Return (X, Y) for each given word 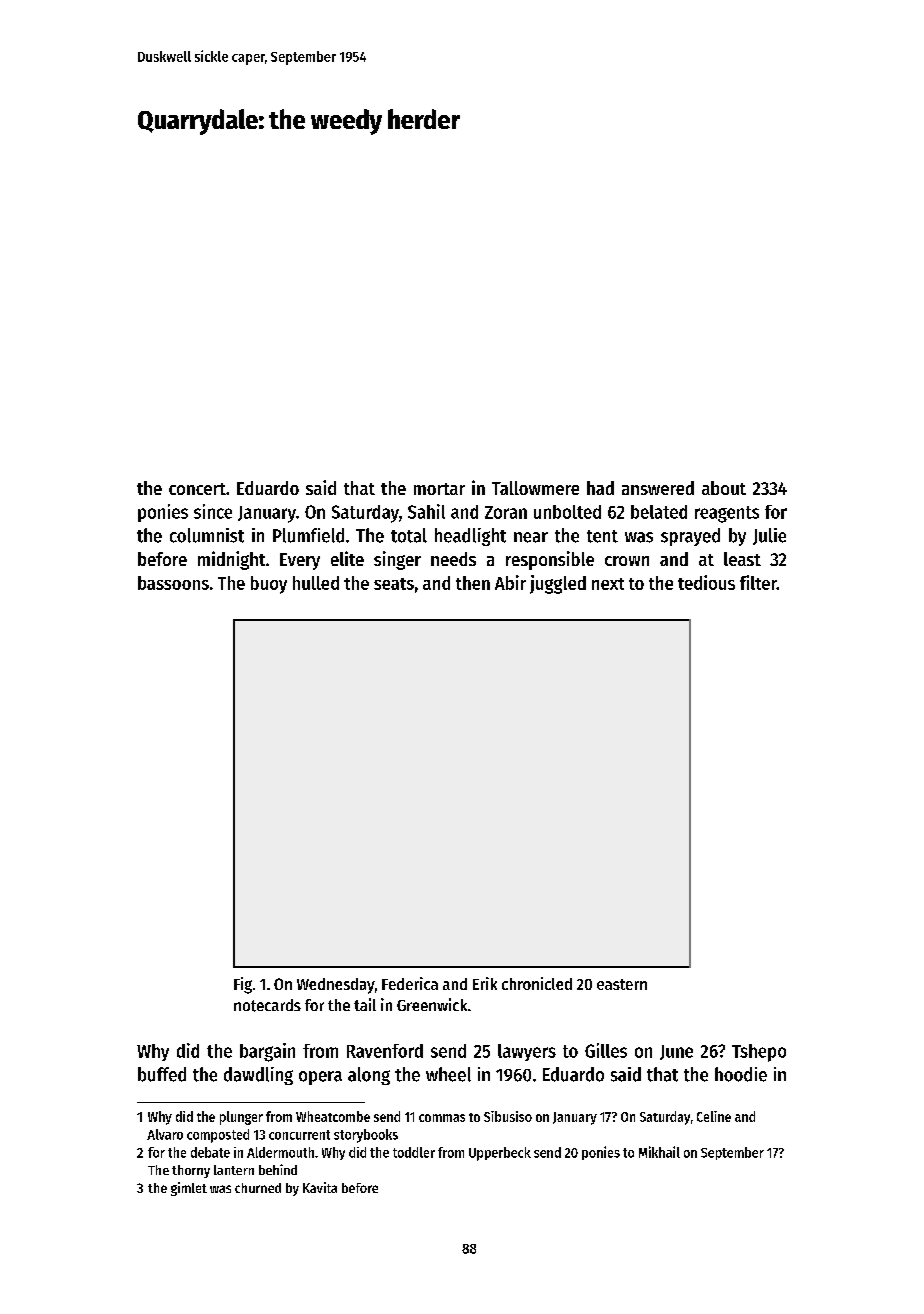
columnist (207, 535)
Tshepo (759, 1053)
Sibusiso (508, 1116)
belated (659, 512)
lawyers (527, 1052)
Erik (485, 983)
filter (758, 582)
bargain (267, 1052)
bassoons (173, 583)
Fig (243, 985)
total (409, 535)
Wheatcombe (333, 1116)
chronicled (537, 983)
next (608, 584)
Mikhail (659, 1152)
